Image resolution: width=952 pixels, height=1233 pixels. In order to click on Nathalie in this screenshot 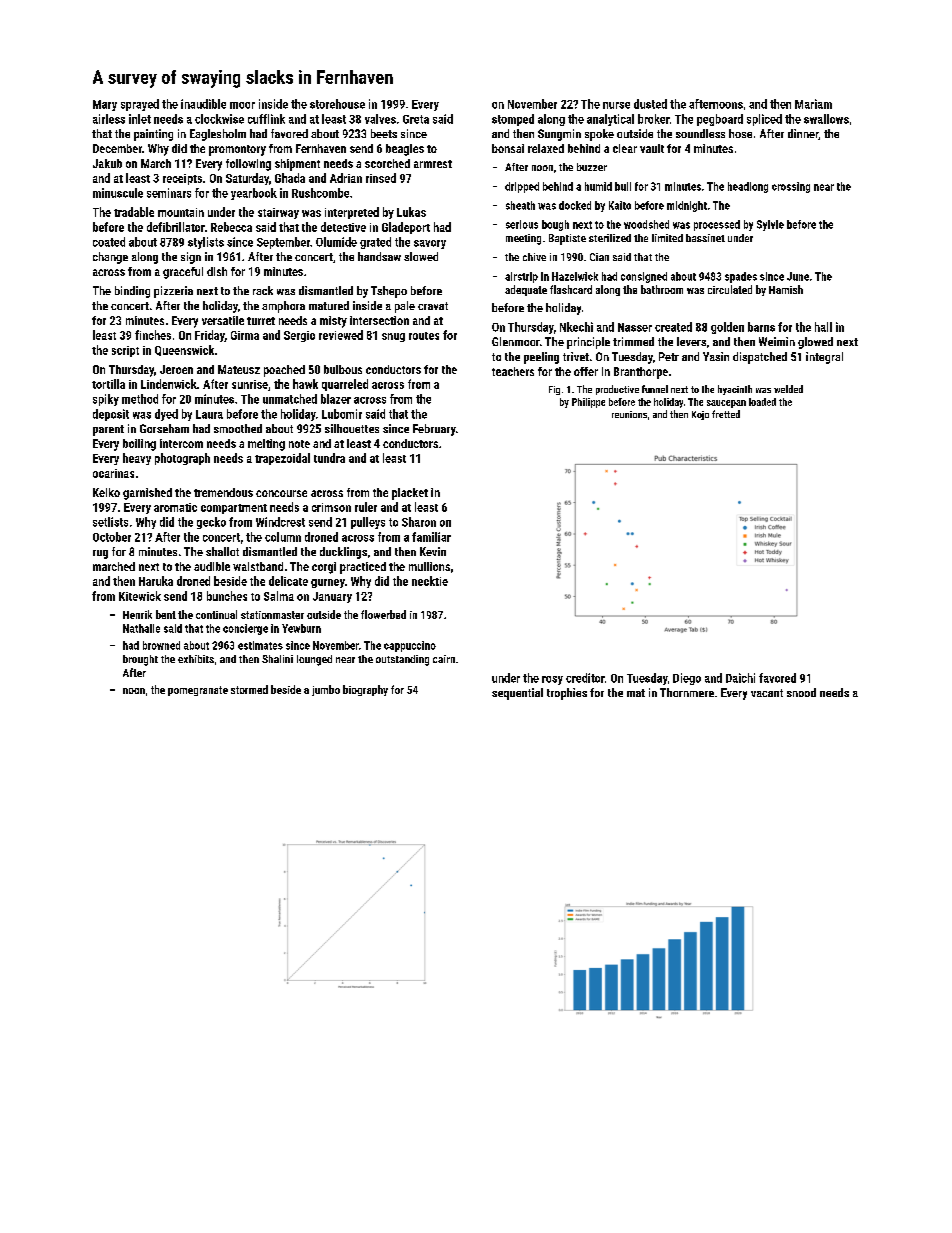, I will do `click(141, 628)`.
